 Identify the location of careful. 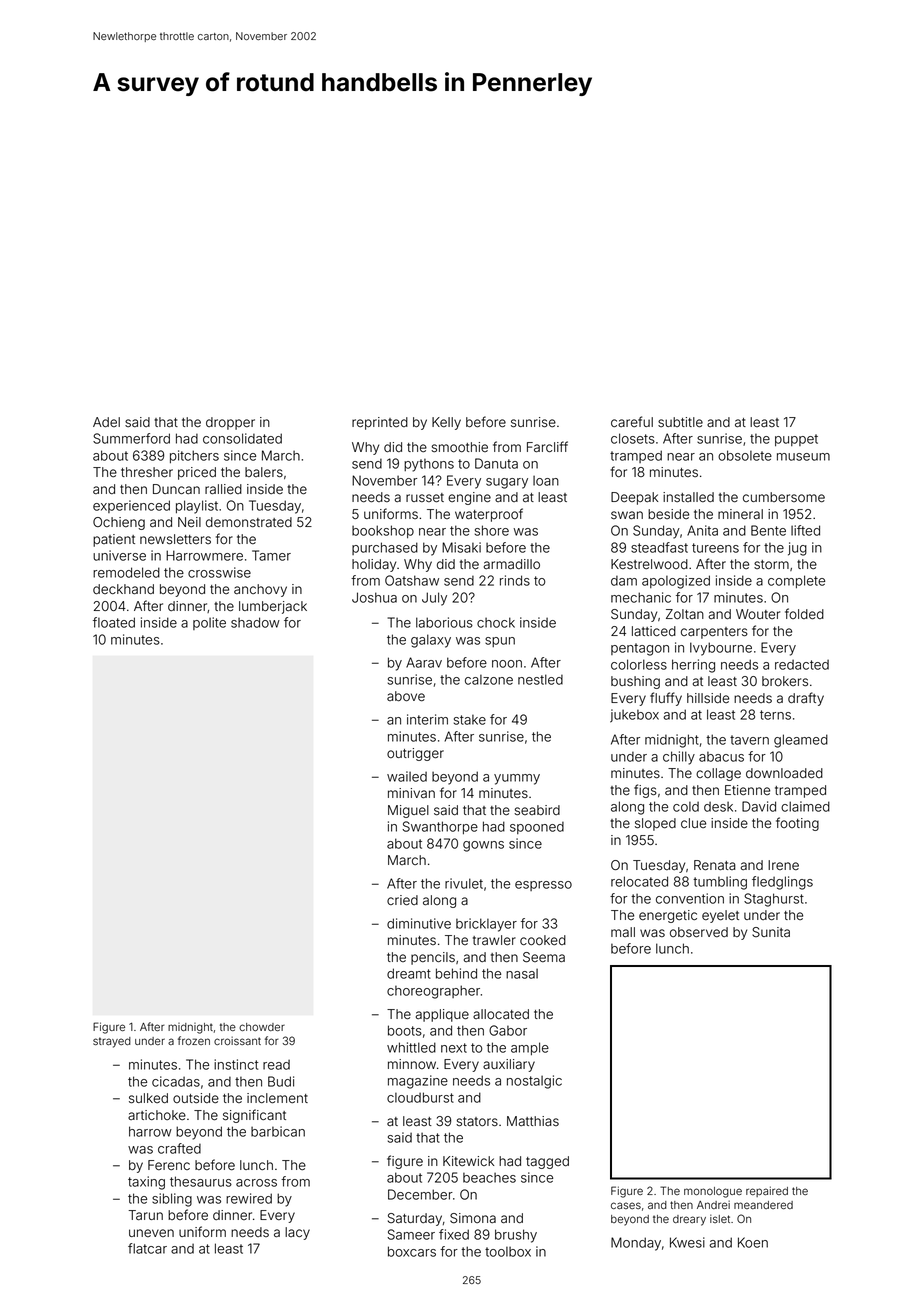
(632, 422).
